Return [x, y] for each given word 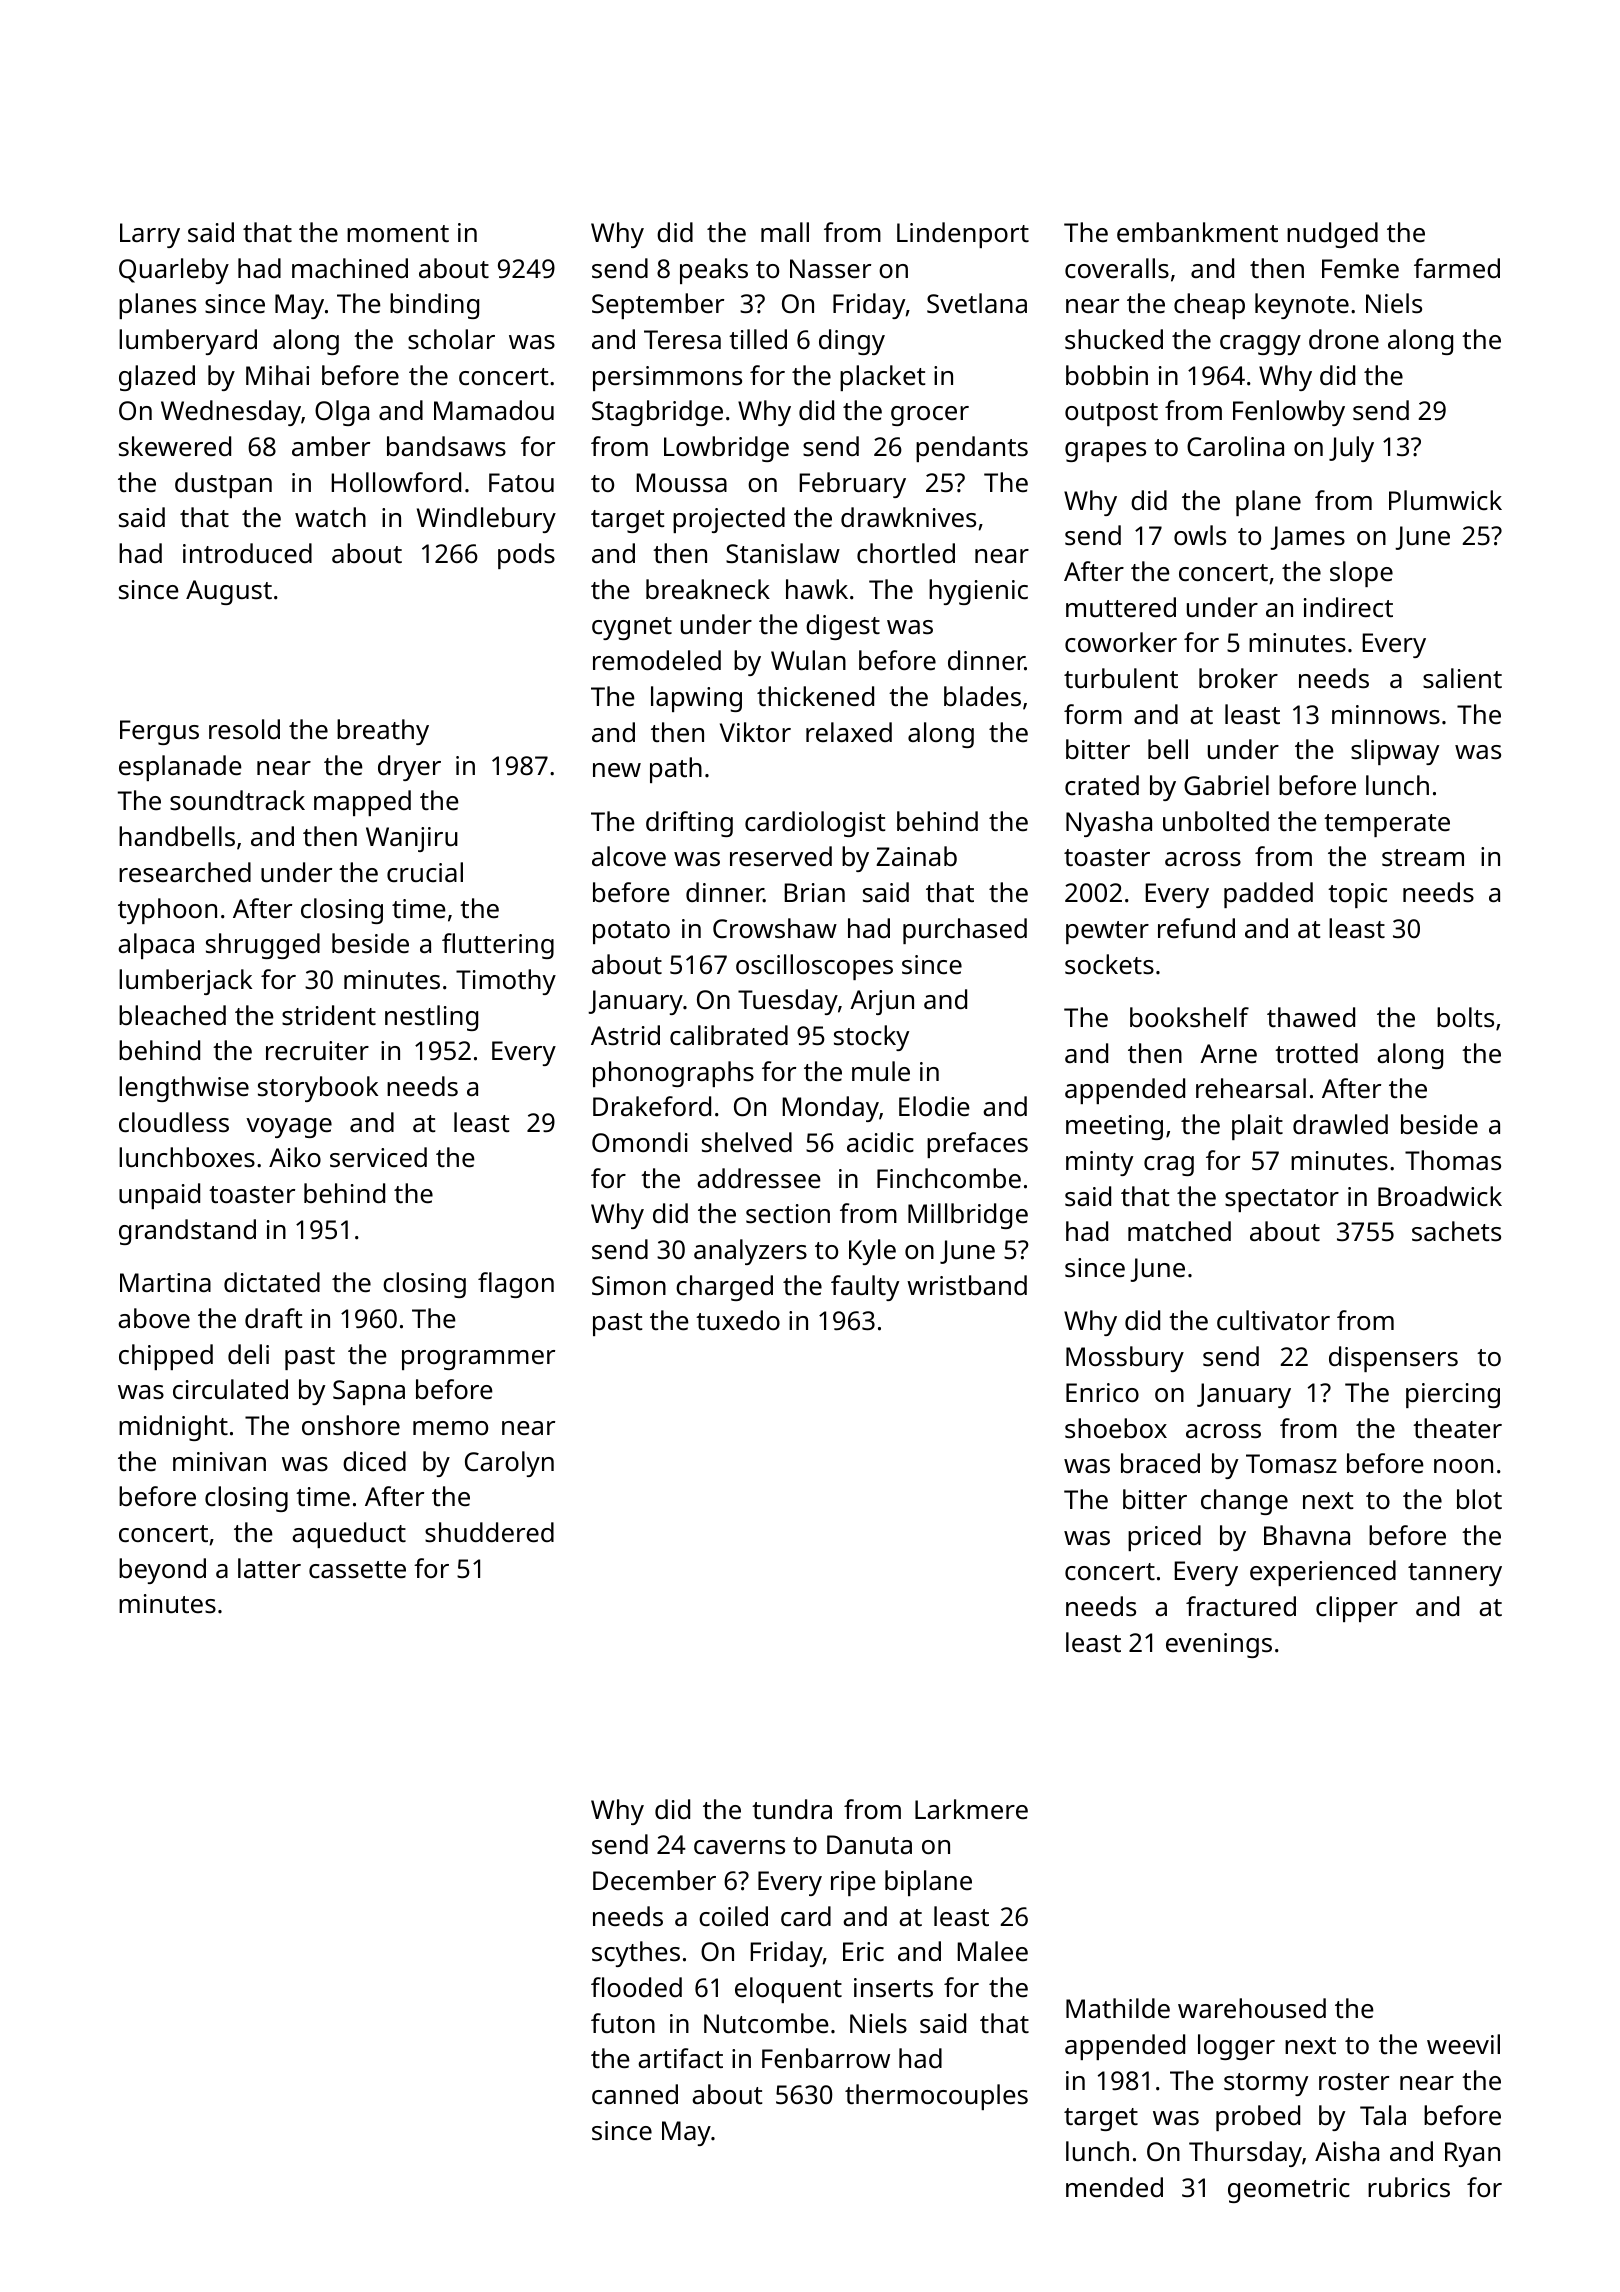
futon [623, 2023]
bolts [1465, 1017]
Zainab [916, 856]
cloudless [174, 1122]
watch [330, 517]
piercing [1453, 1395]
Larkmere [971, 1809]
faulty [865, 1288]
